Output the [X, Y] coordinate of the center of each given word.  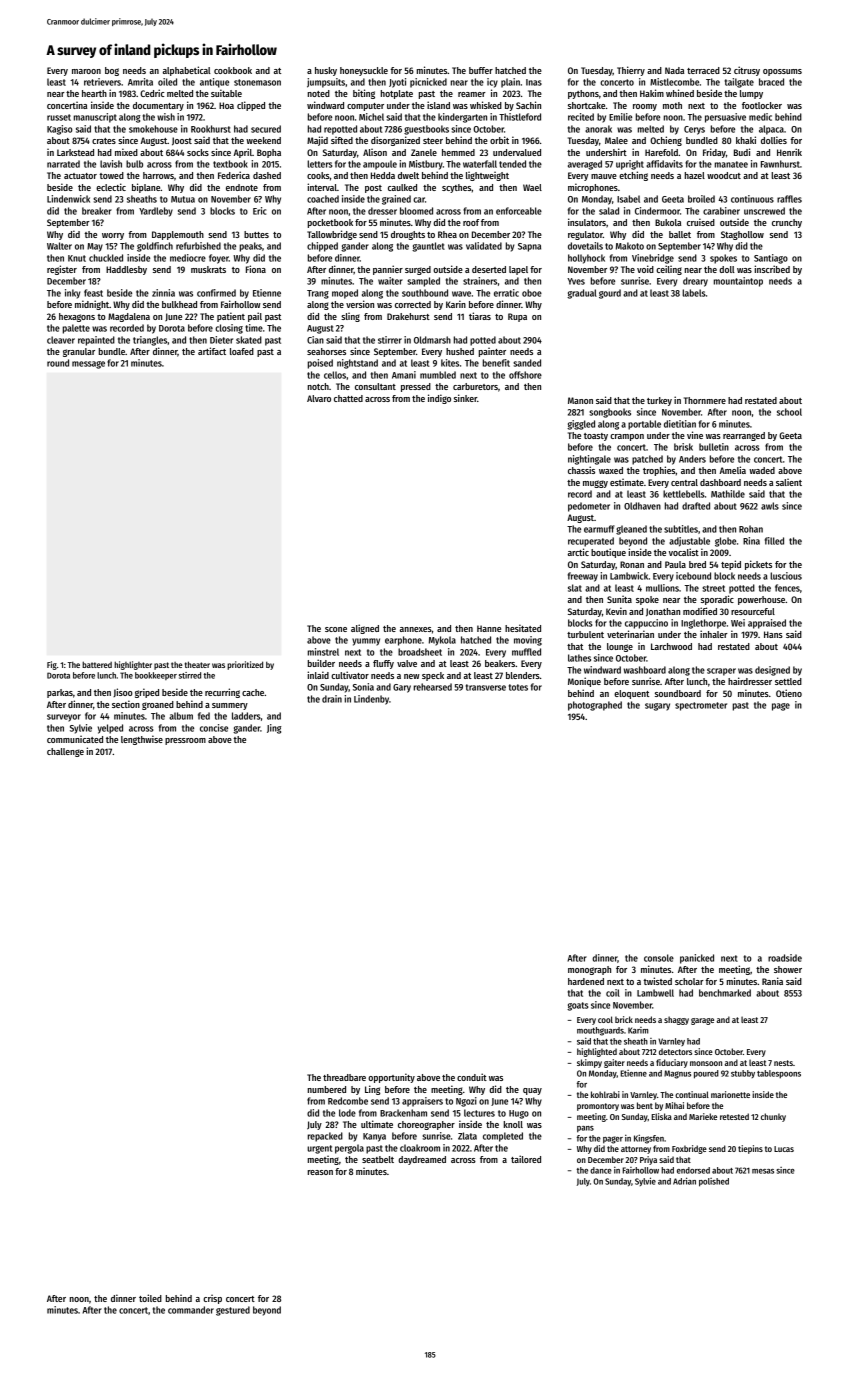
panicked [697, 959]
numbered [327, 1089]
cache [253, 692]
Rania [772, 981]
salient [789, 482]
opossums [782, 72]
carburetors [475, 386]
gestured [233, 1311]
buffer [481, 70]
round [58, 363]
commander [191, 1310]
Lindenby [371, 700]
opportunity [391, 1078]
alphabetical [187, 71]
